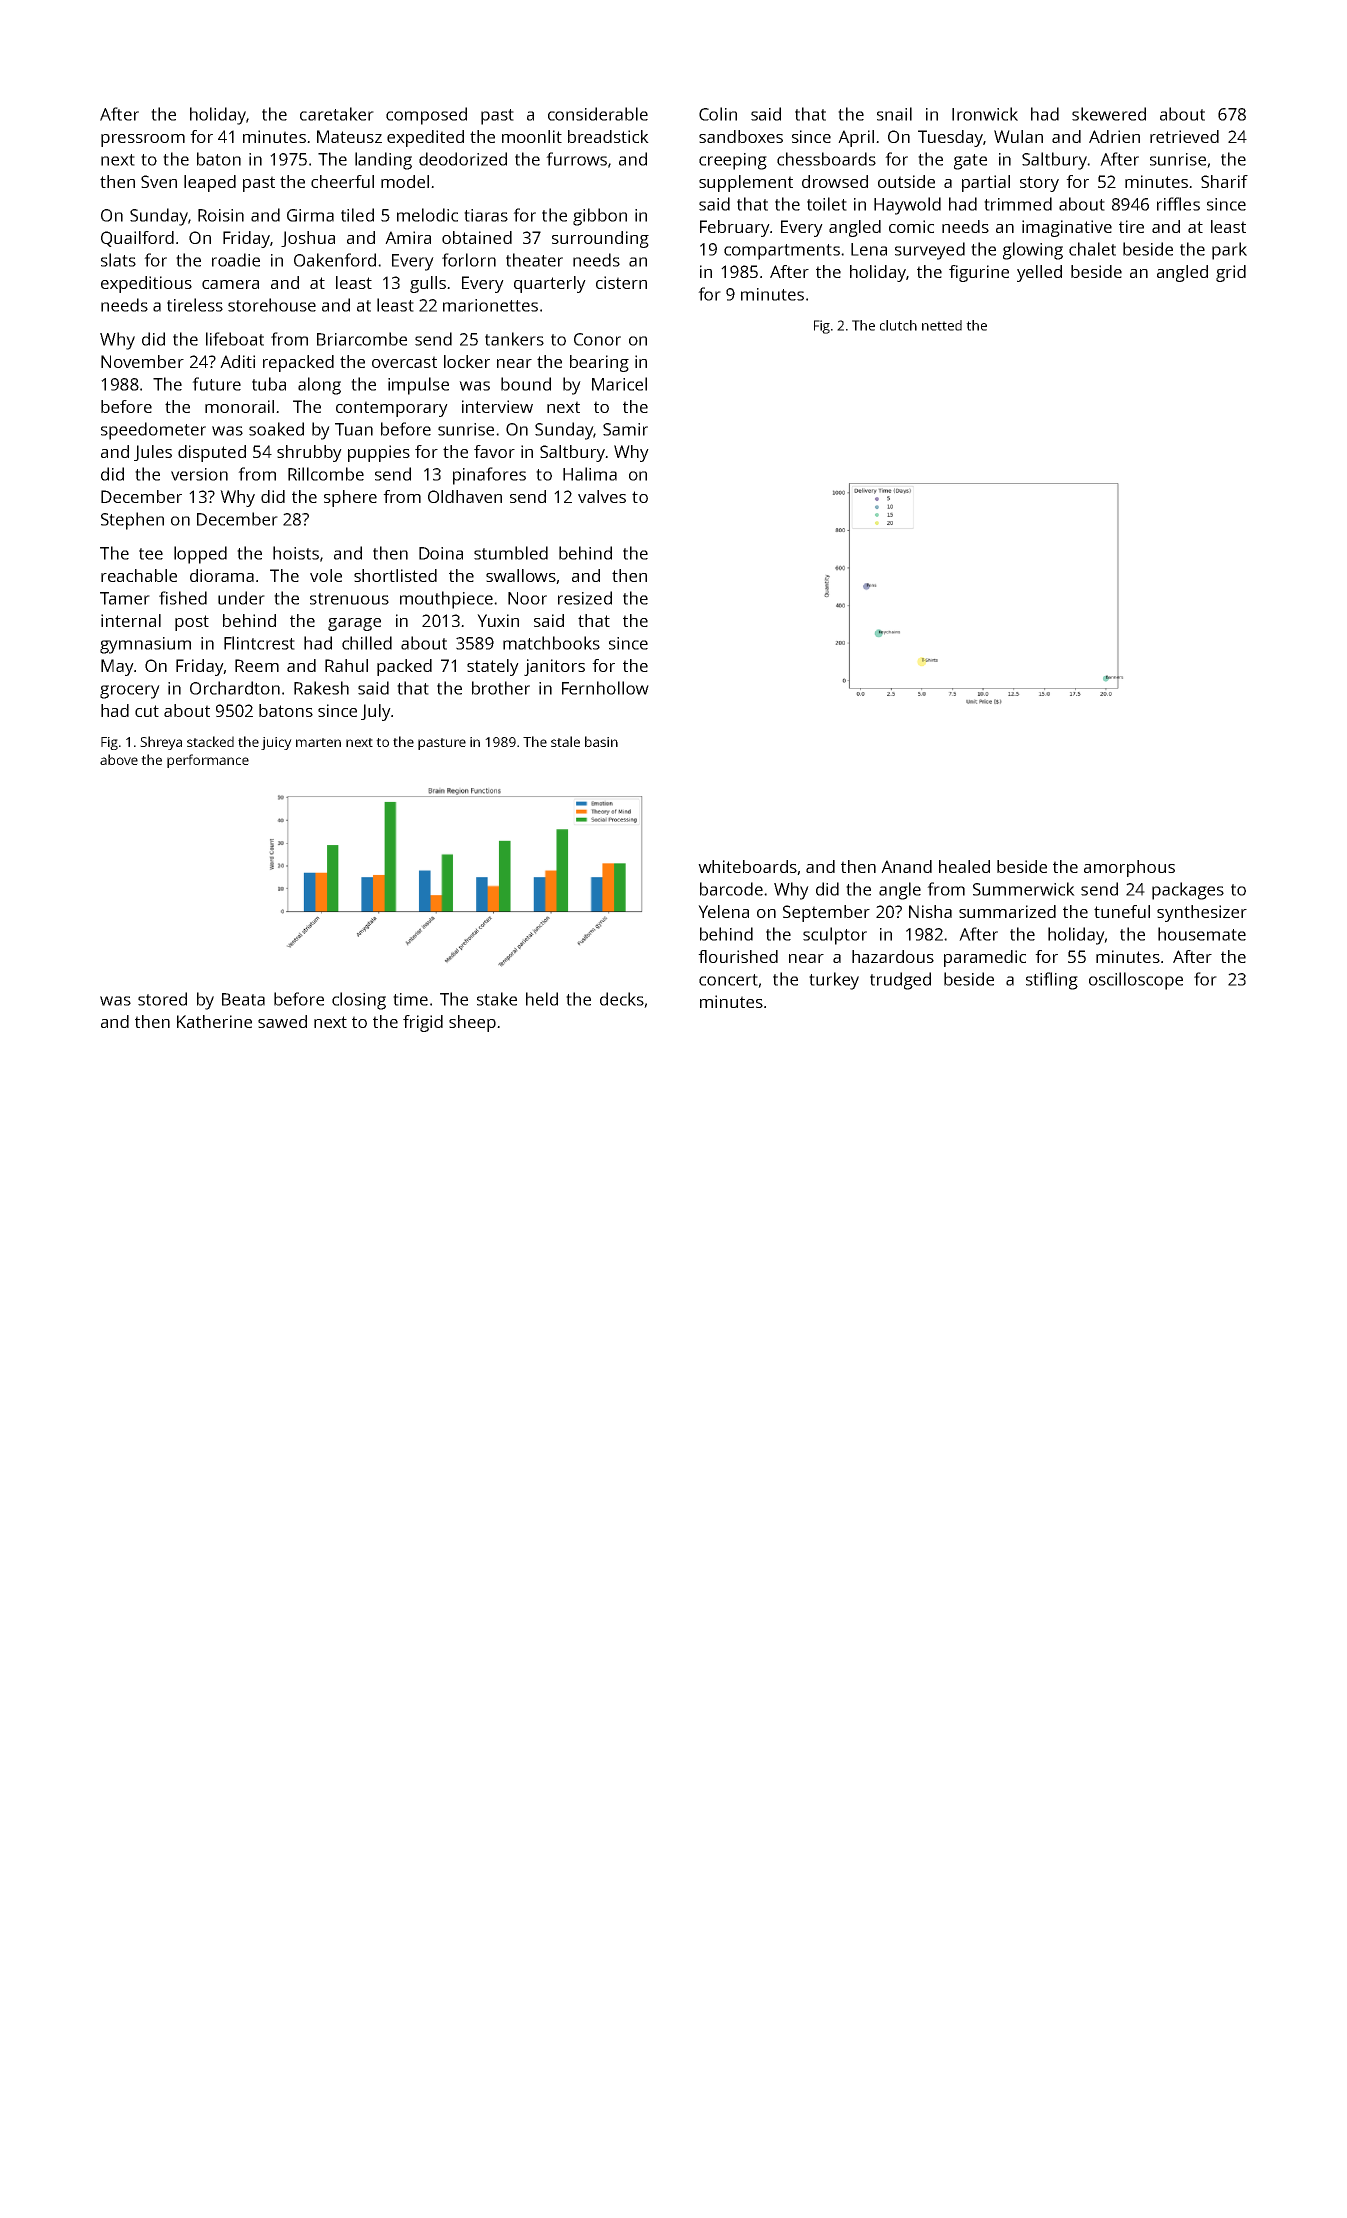 Image resolution: width=1347 pixels, height=2218 pixels. I want to click on sphere, so click(350, 498).
